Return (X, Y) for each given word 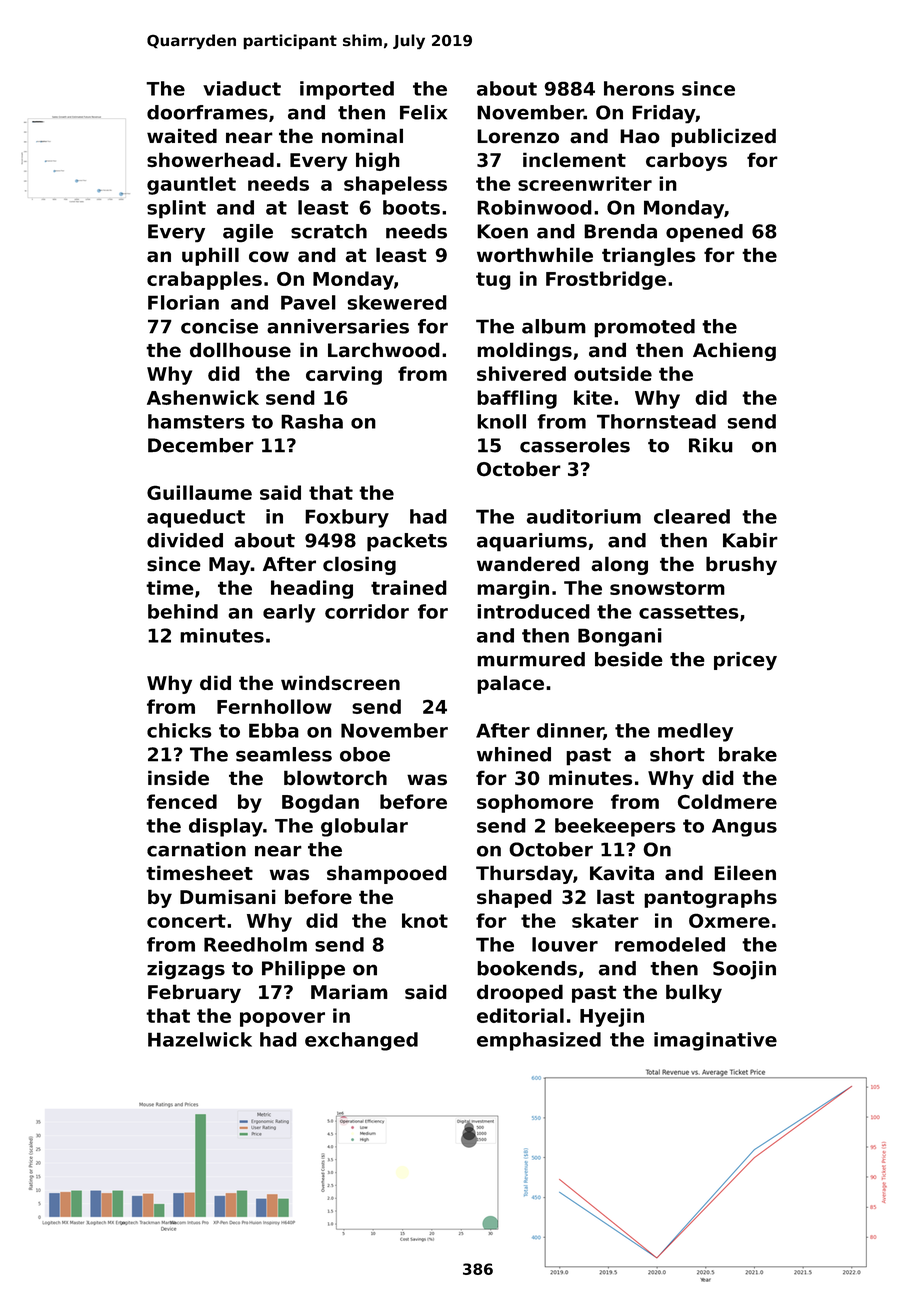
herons (639, 88)
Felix (423, 112)
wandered (528, 564)
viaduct (242, 88)
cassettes (689, 612)
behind (183, 611)
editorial (520, 1015)
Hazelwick (200, 1039)
